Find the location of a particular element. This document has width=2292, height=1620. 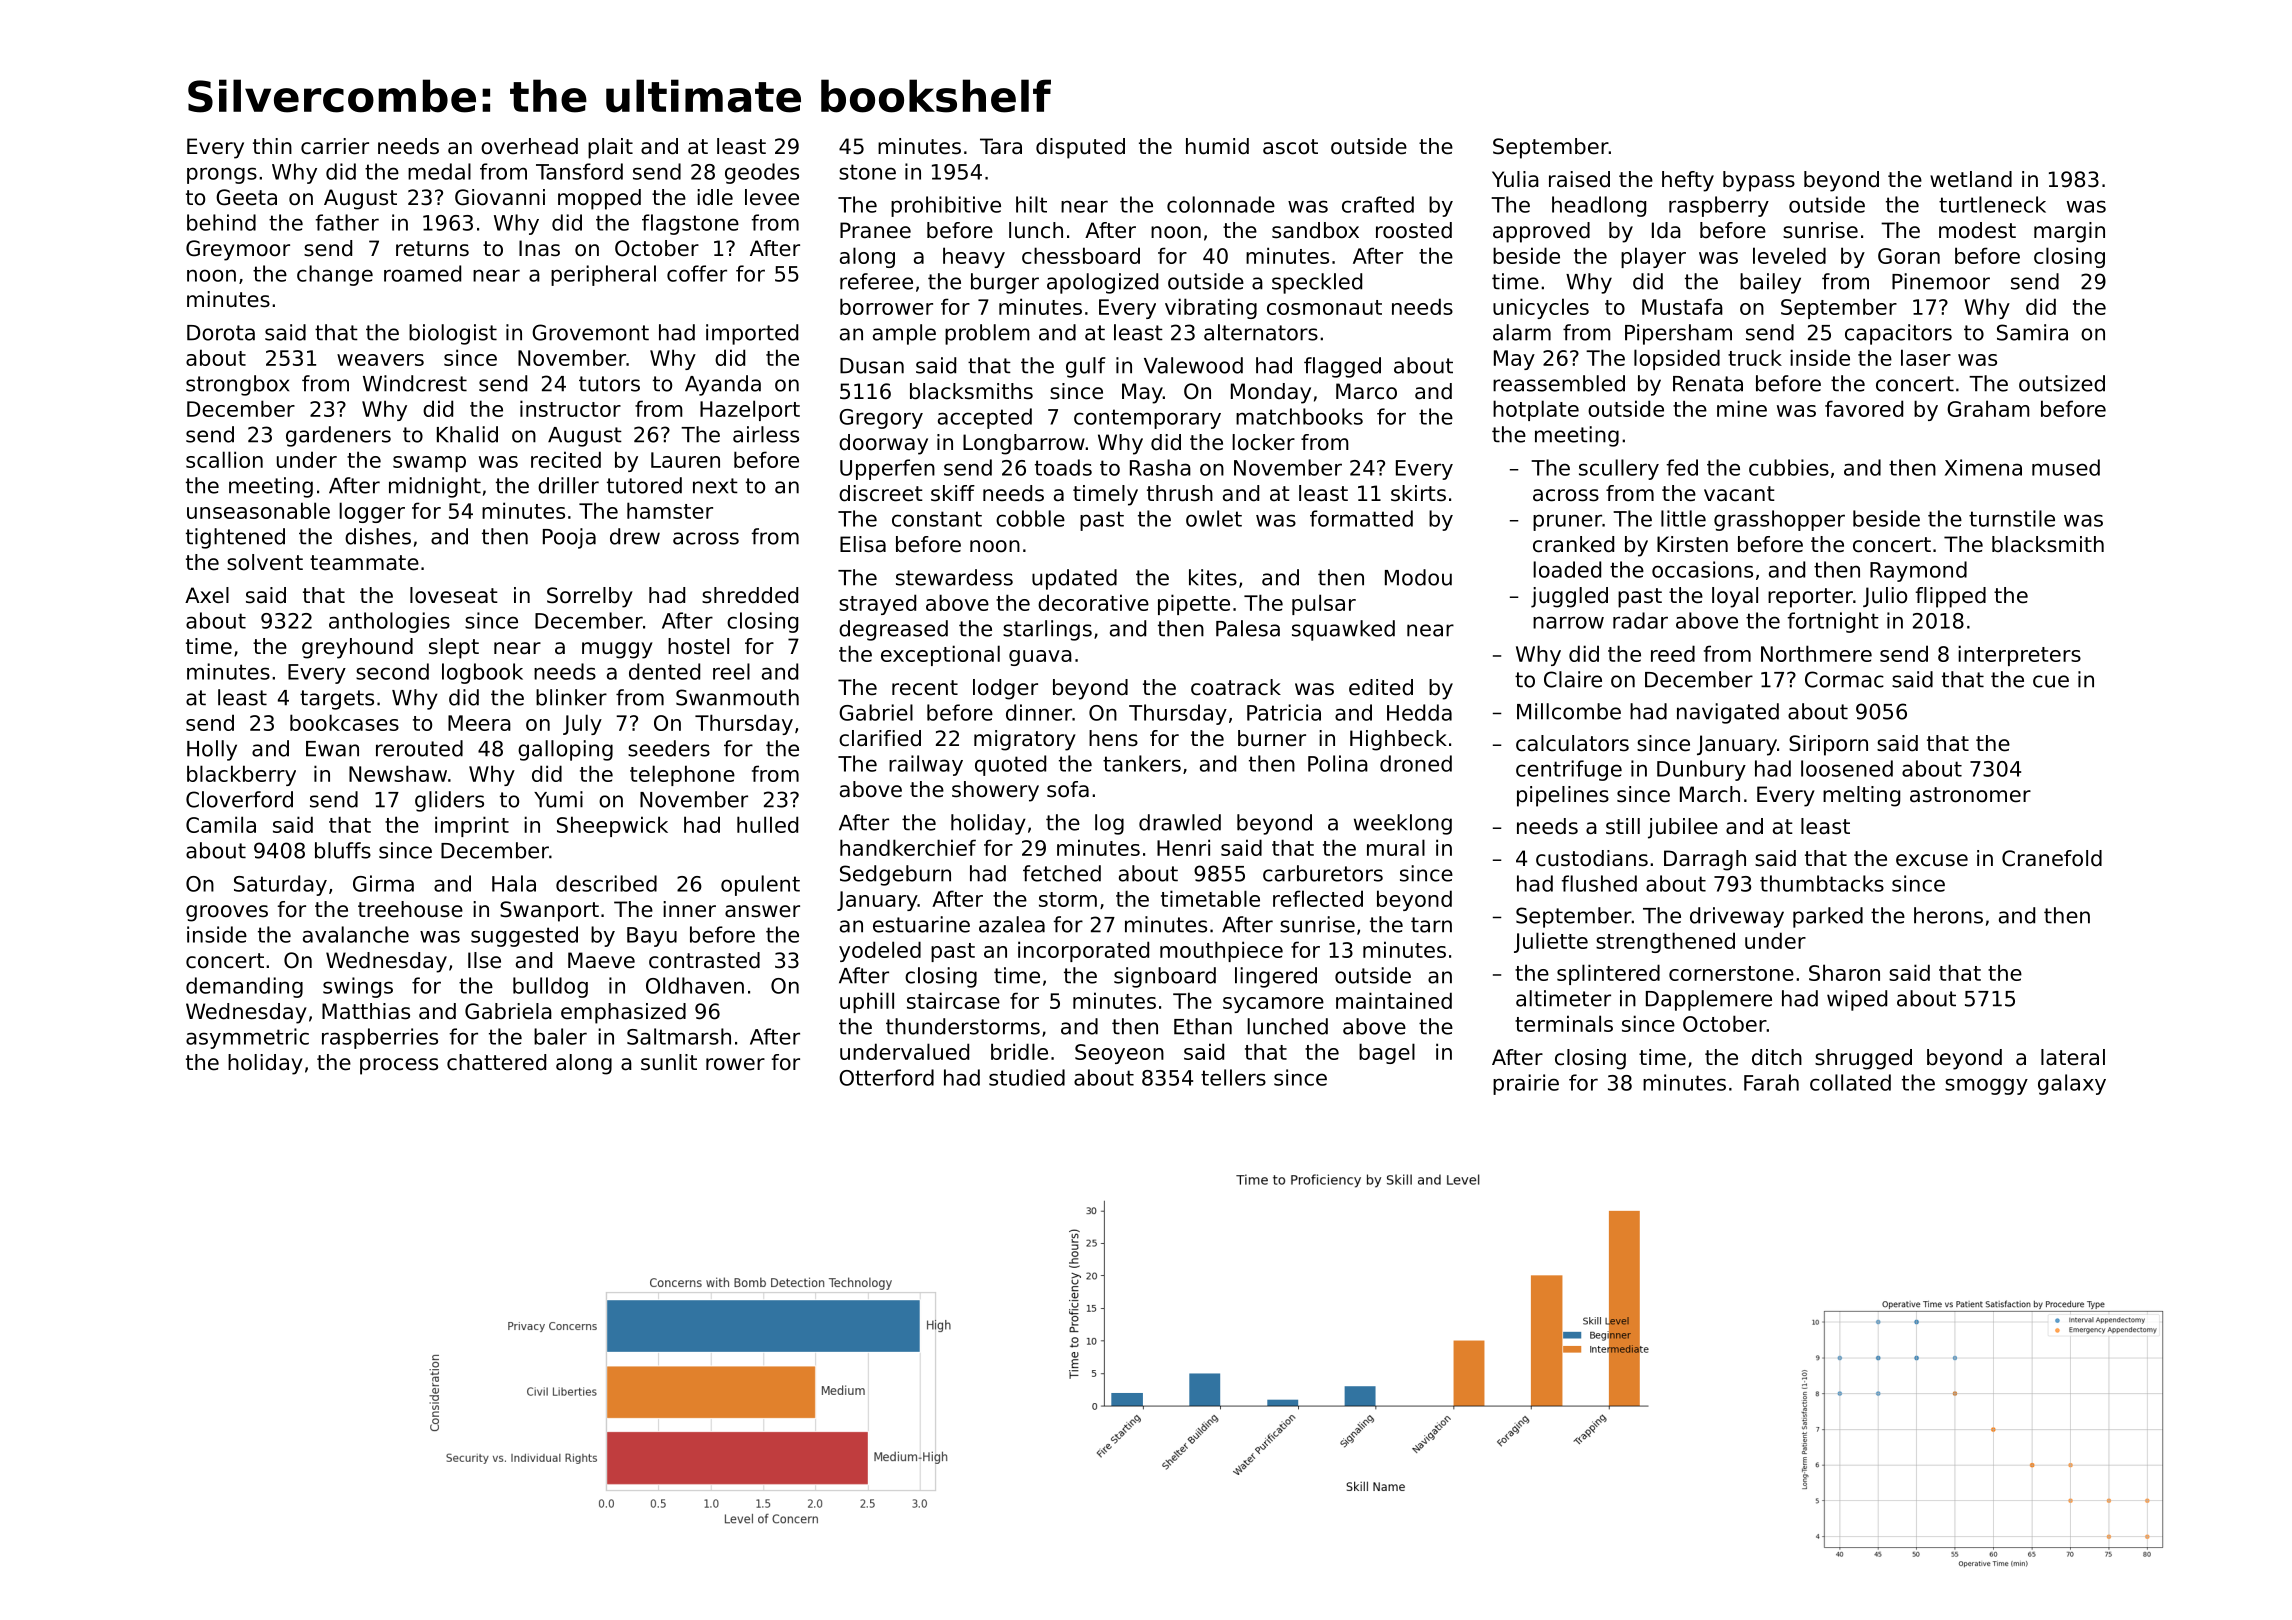

father is located at coordinates (347, 222).
